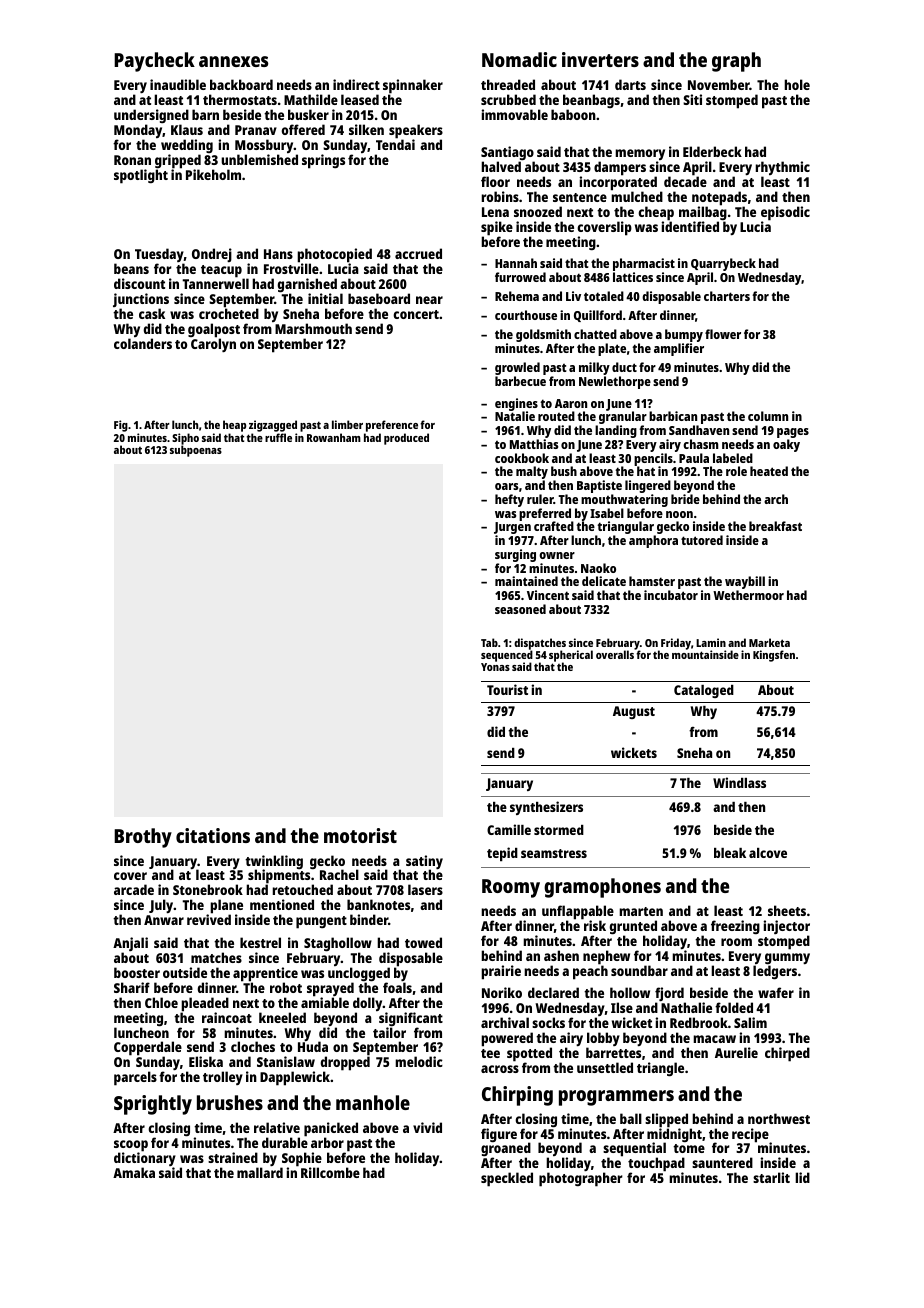 This screenshot has width=924, height=1308. I want to click on slipped, so click(666, 1120).
